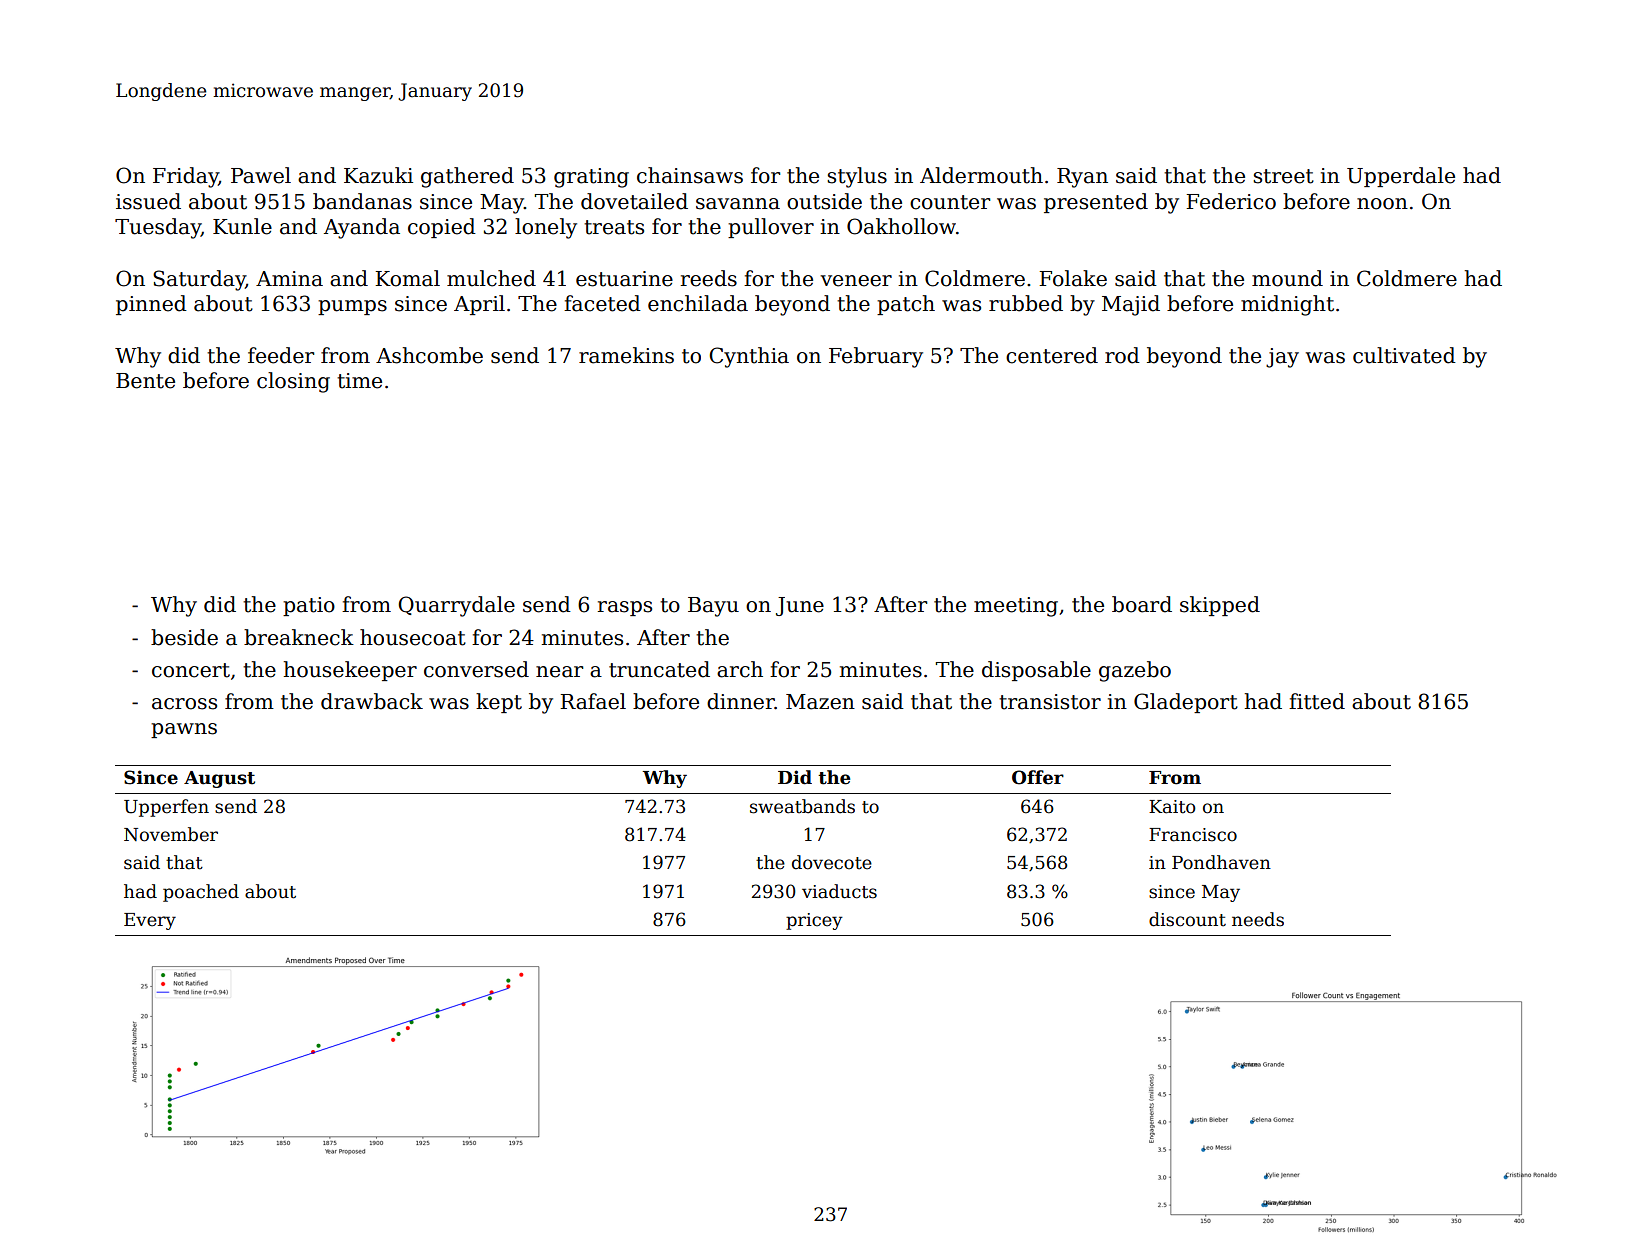 The image size is (1627, 1257). I want to click on enchilada, so click(698, 303).
